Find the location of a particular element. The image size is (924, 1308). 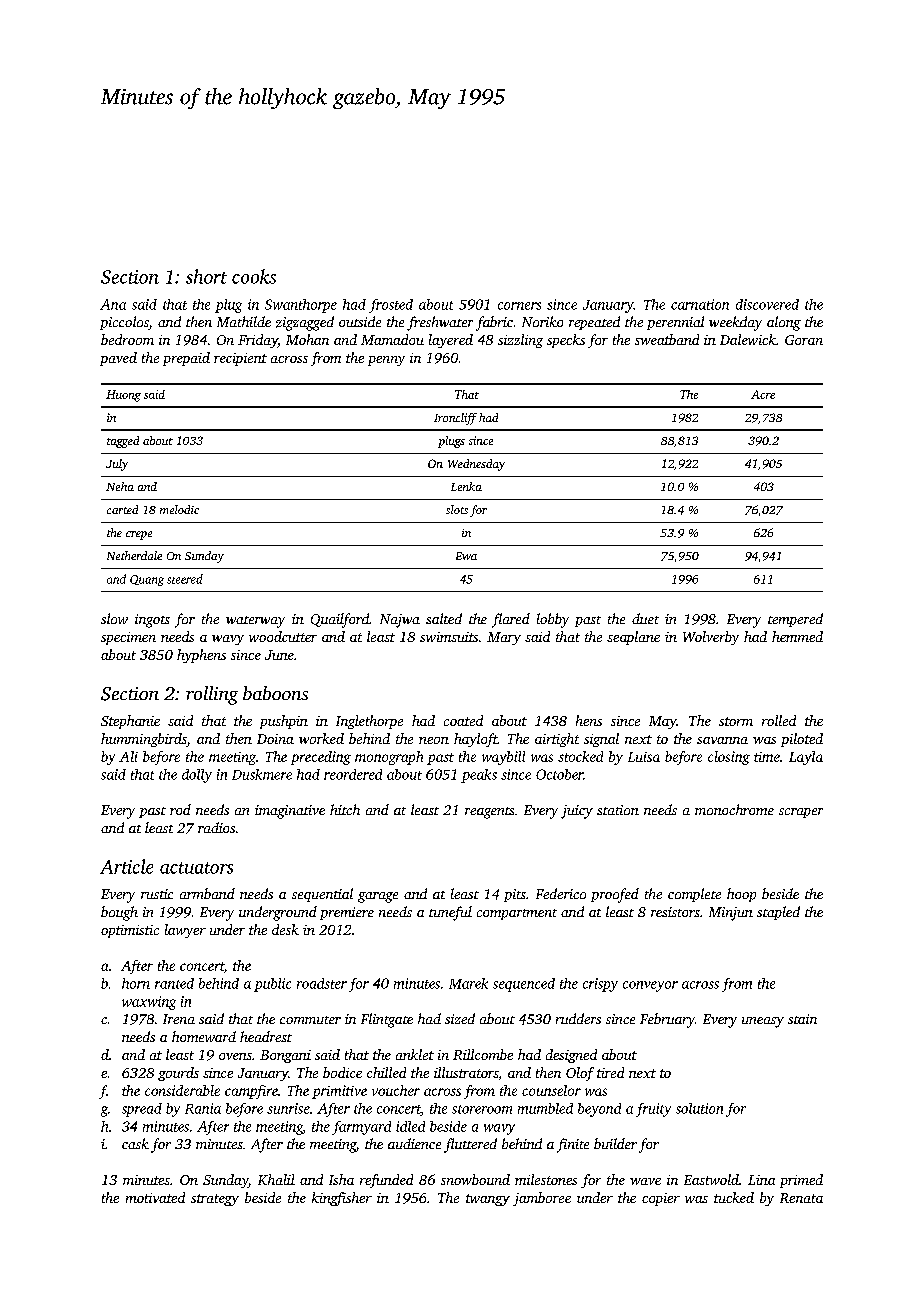

signal is located at coordinates (601, 740).
